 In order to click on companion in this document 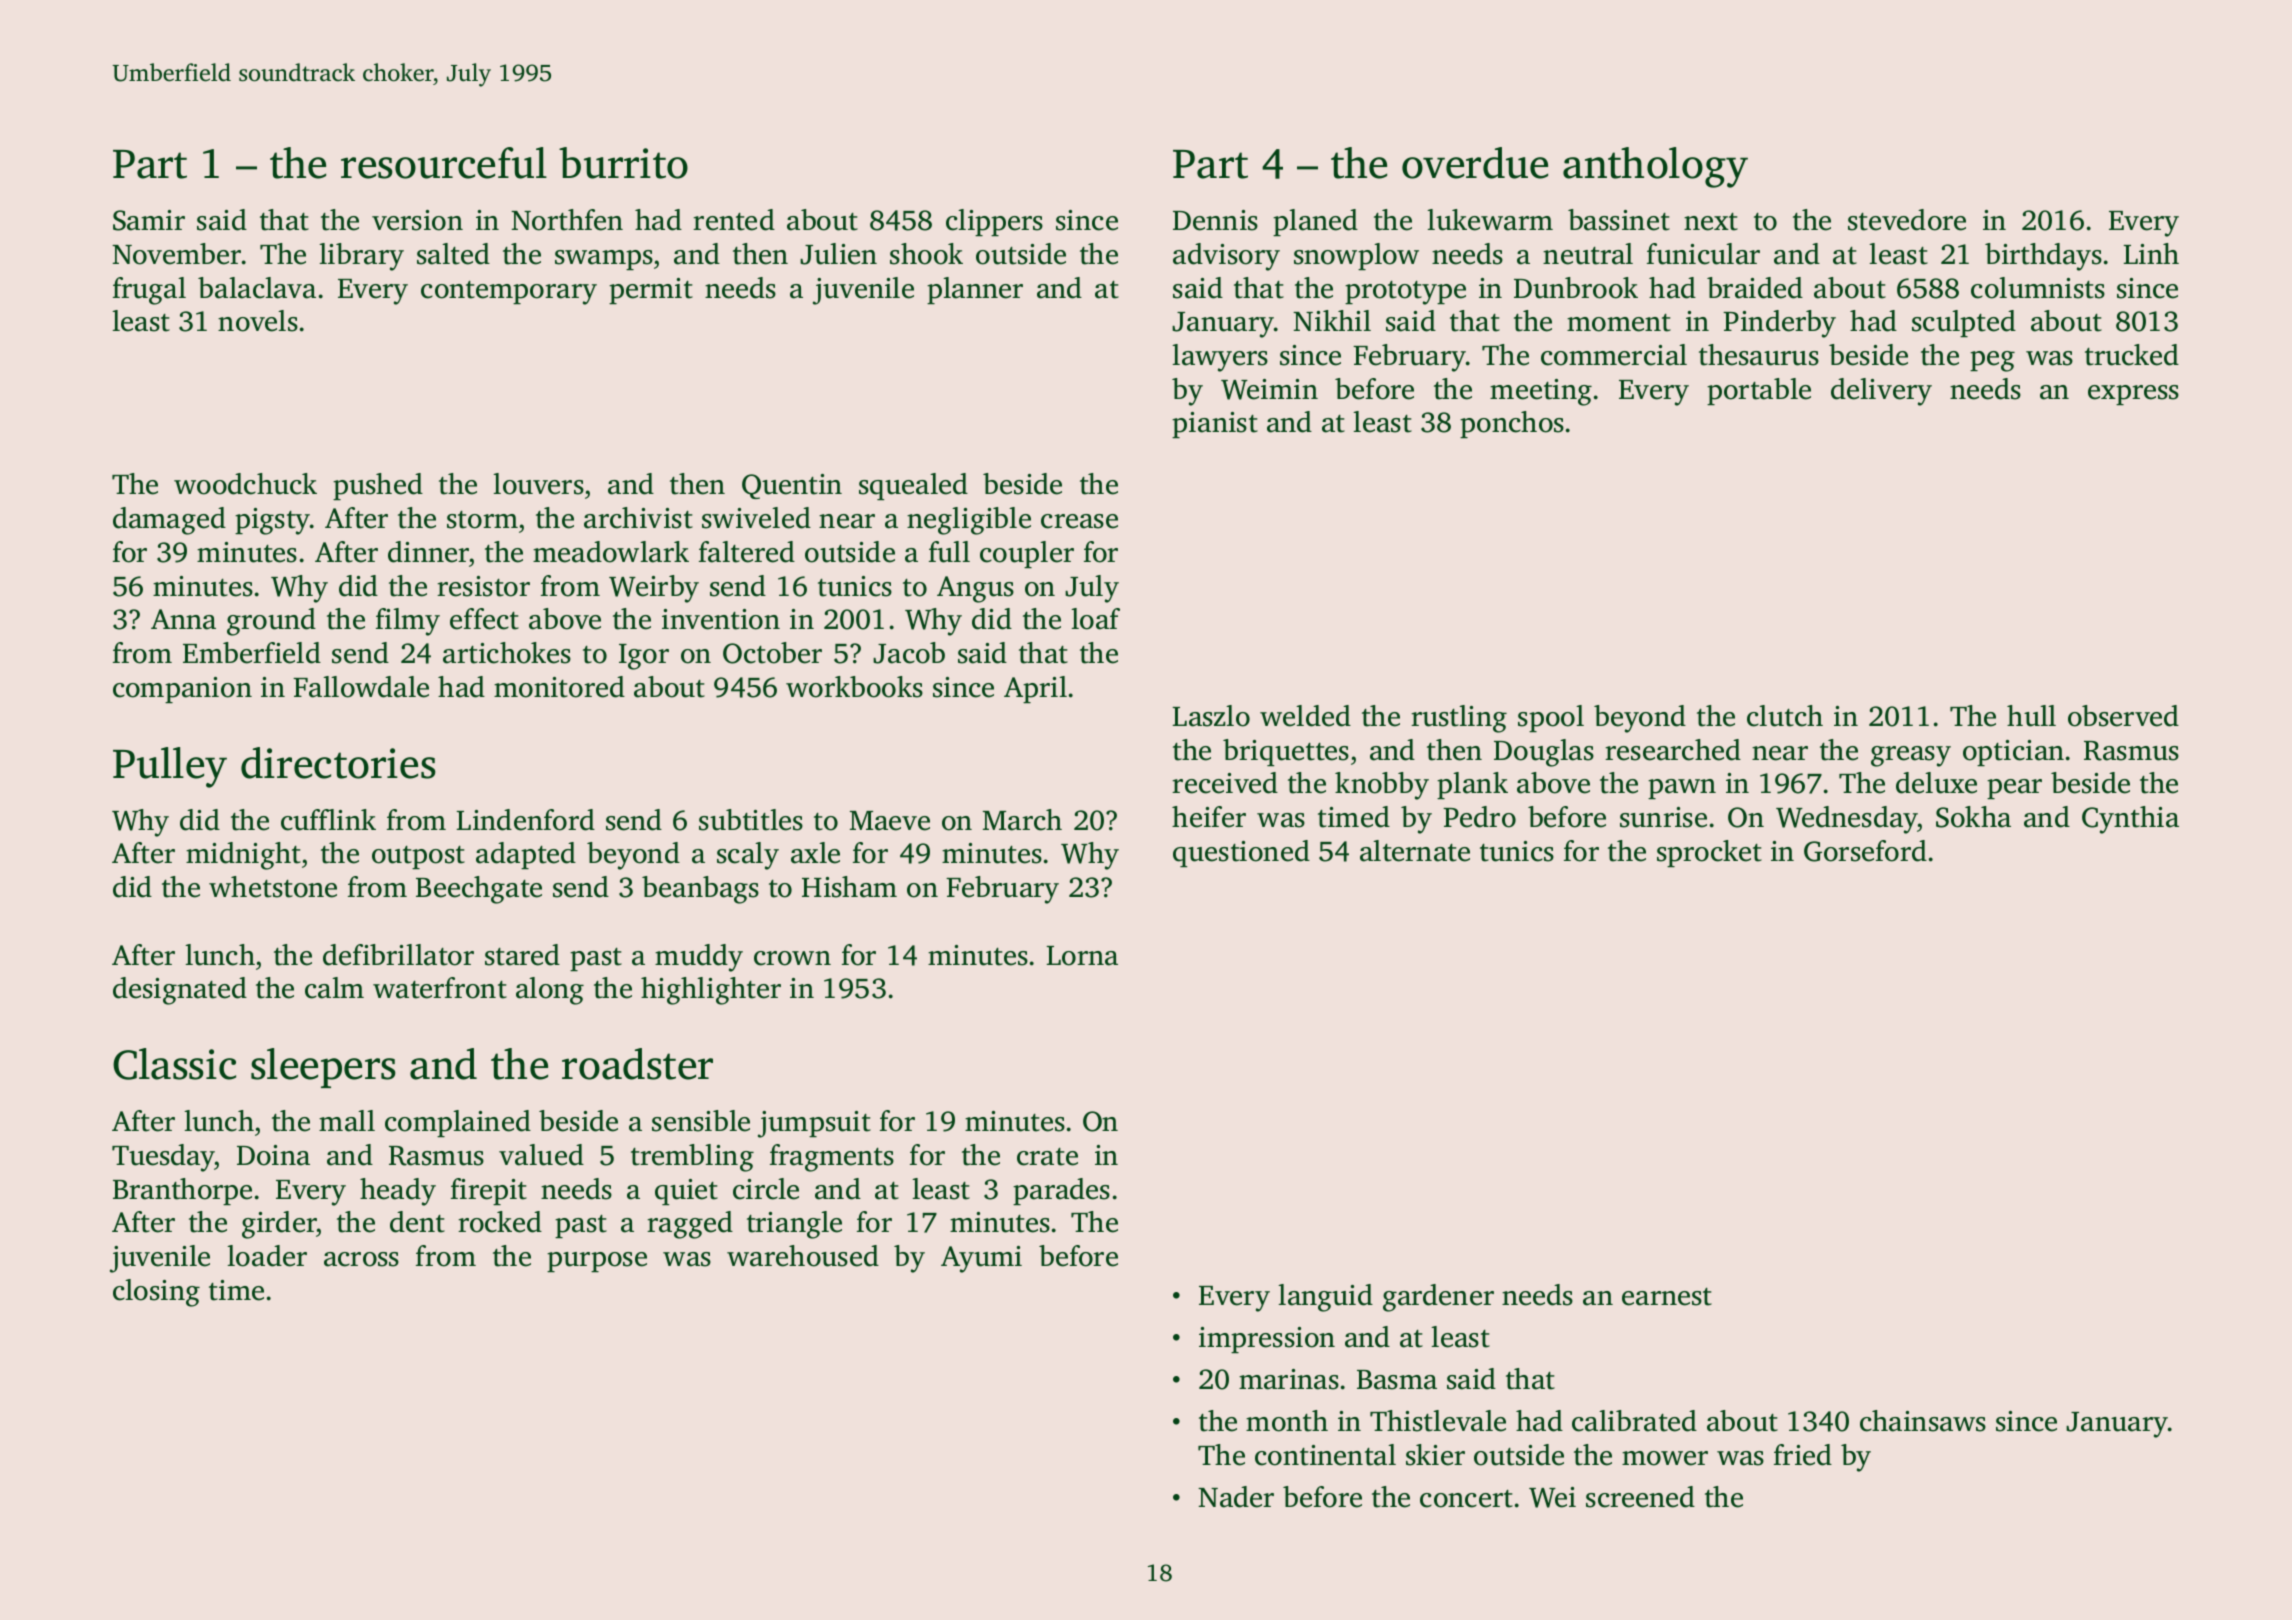, I will do `click(182, 690)`.
